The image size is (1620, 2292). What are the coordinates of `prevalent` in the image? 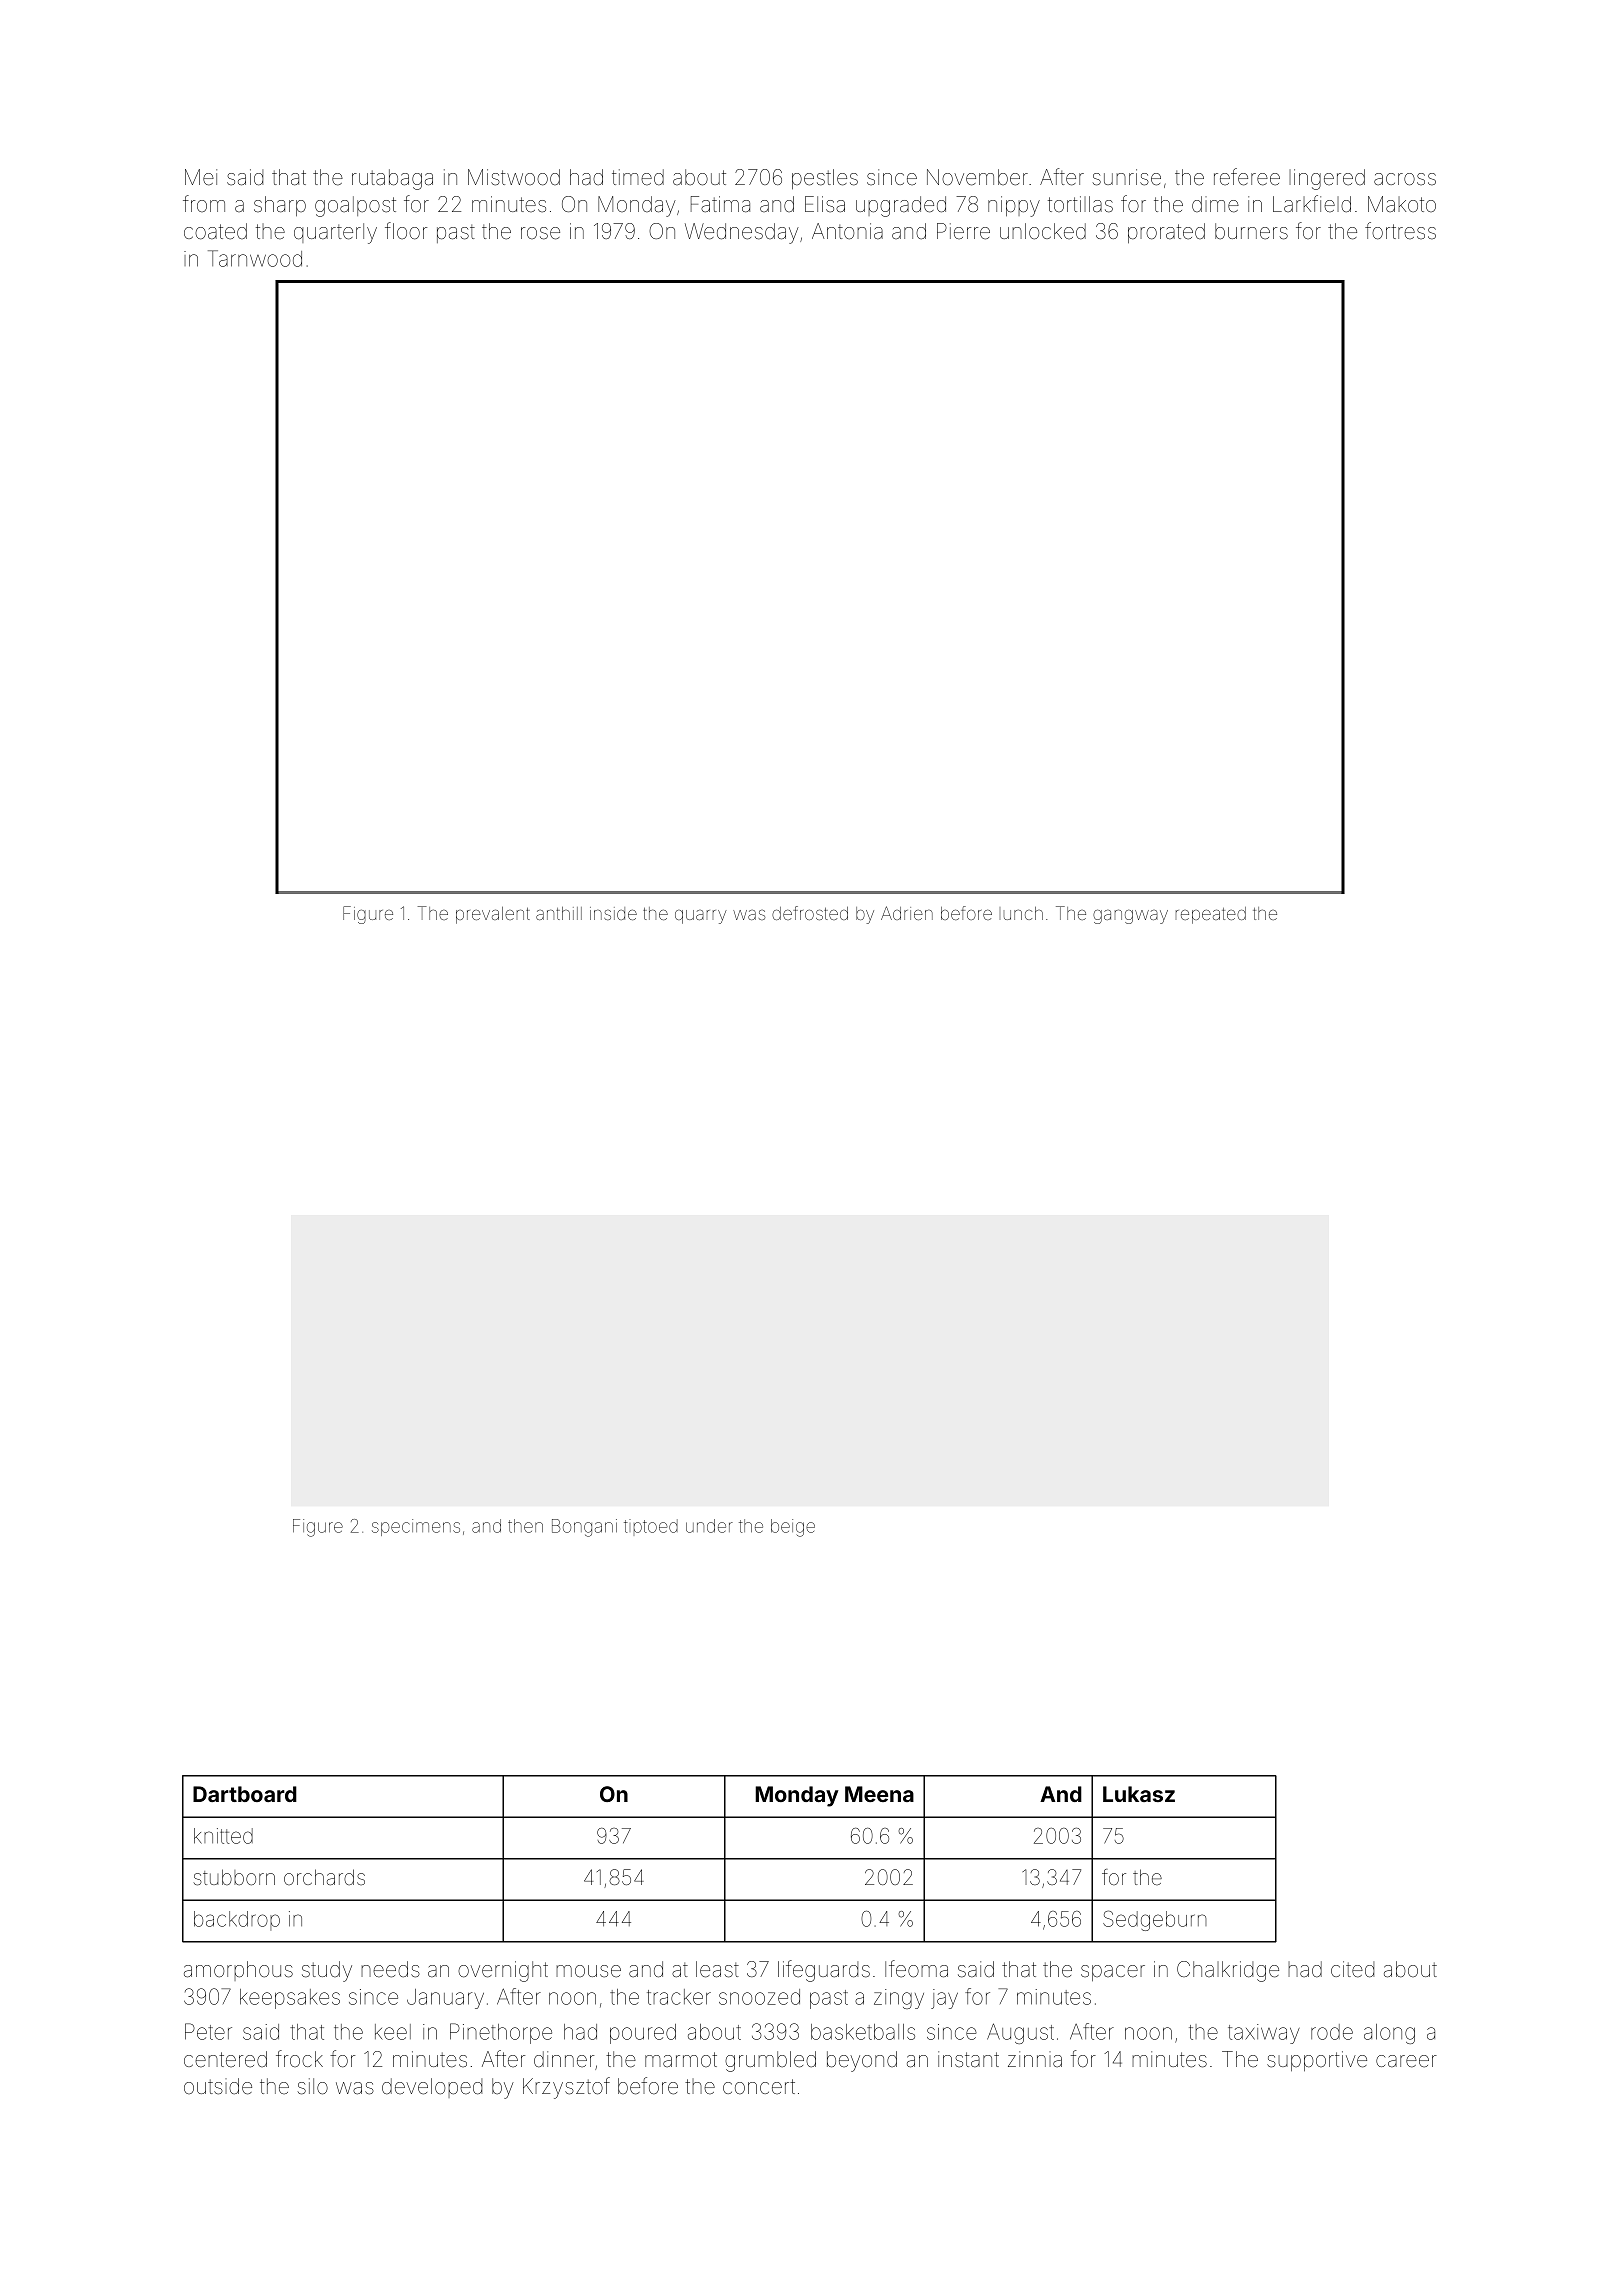 It's located at (493, 915).
